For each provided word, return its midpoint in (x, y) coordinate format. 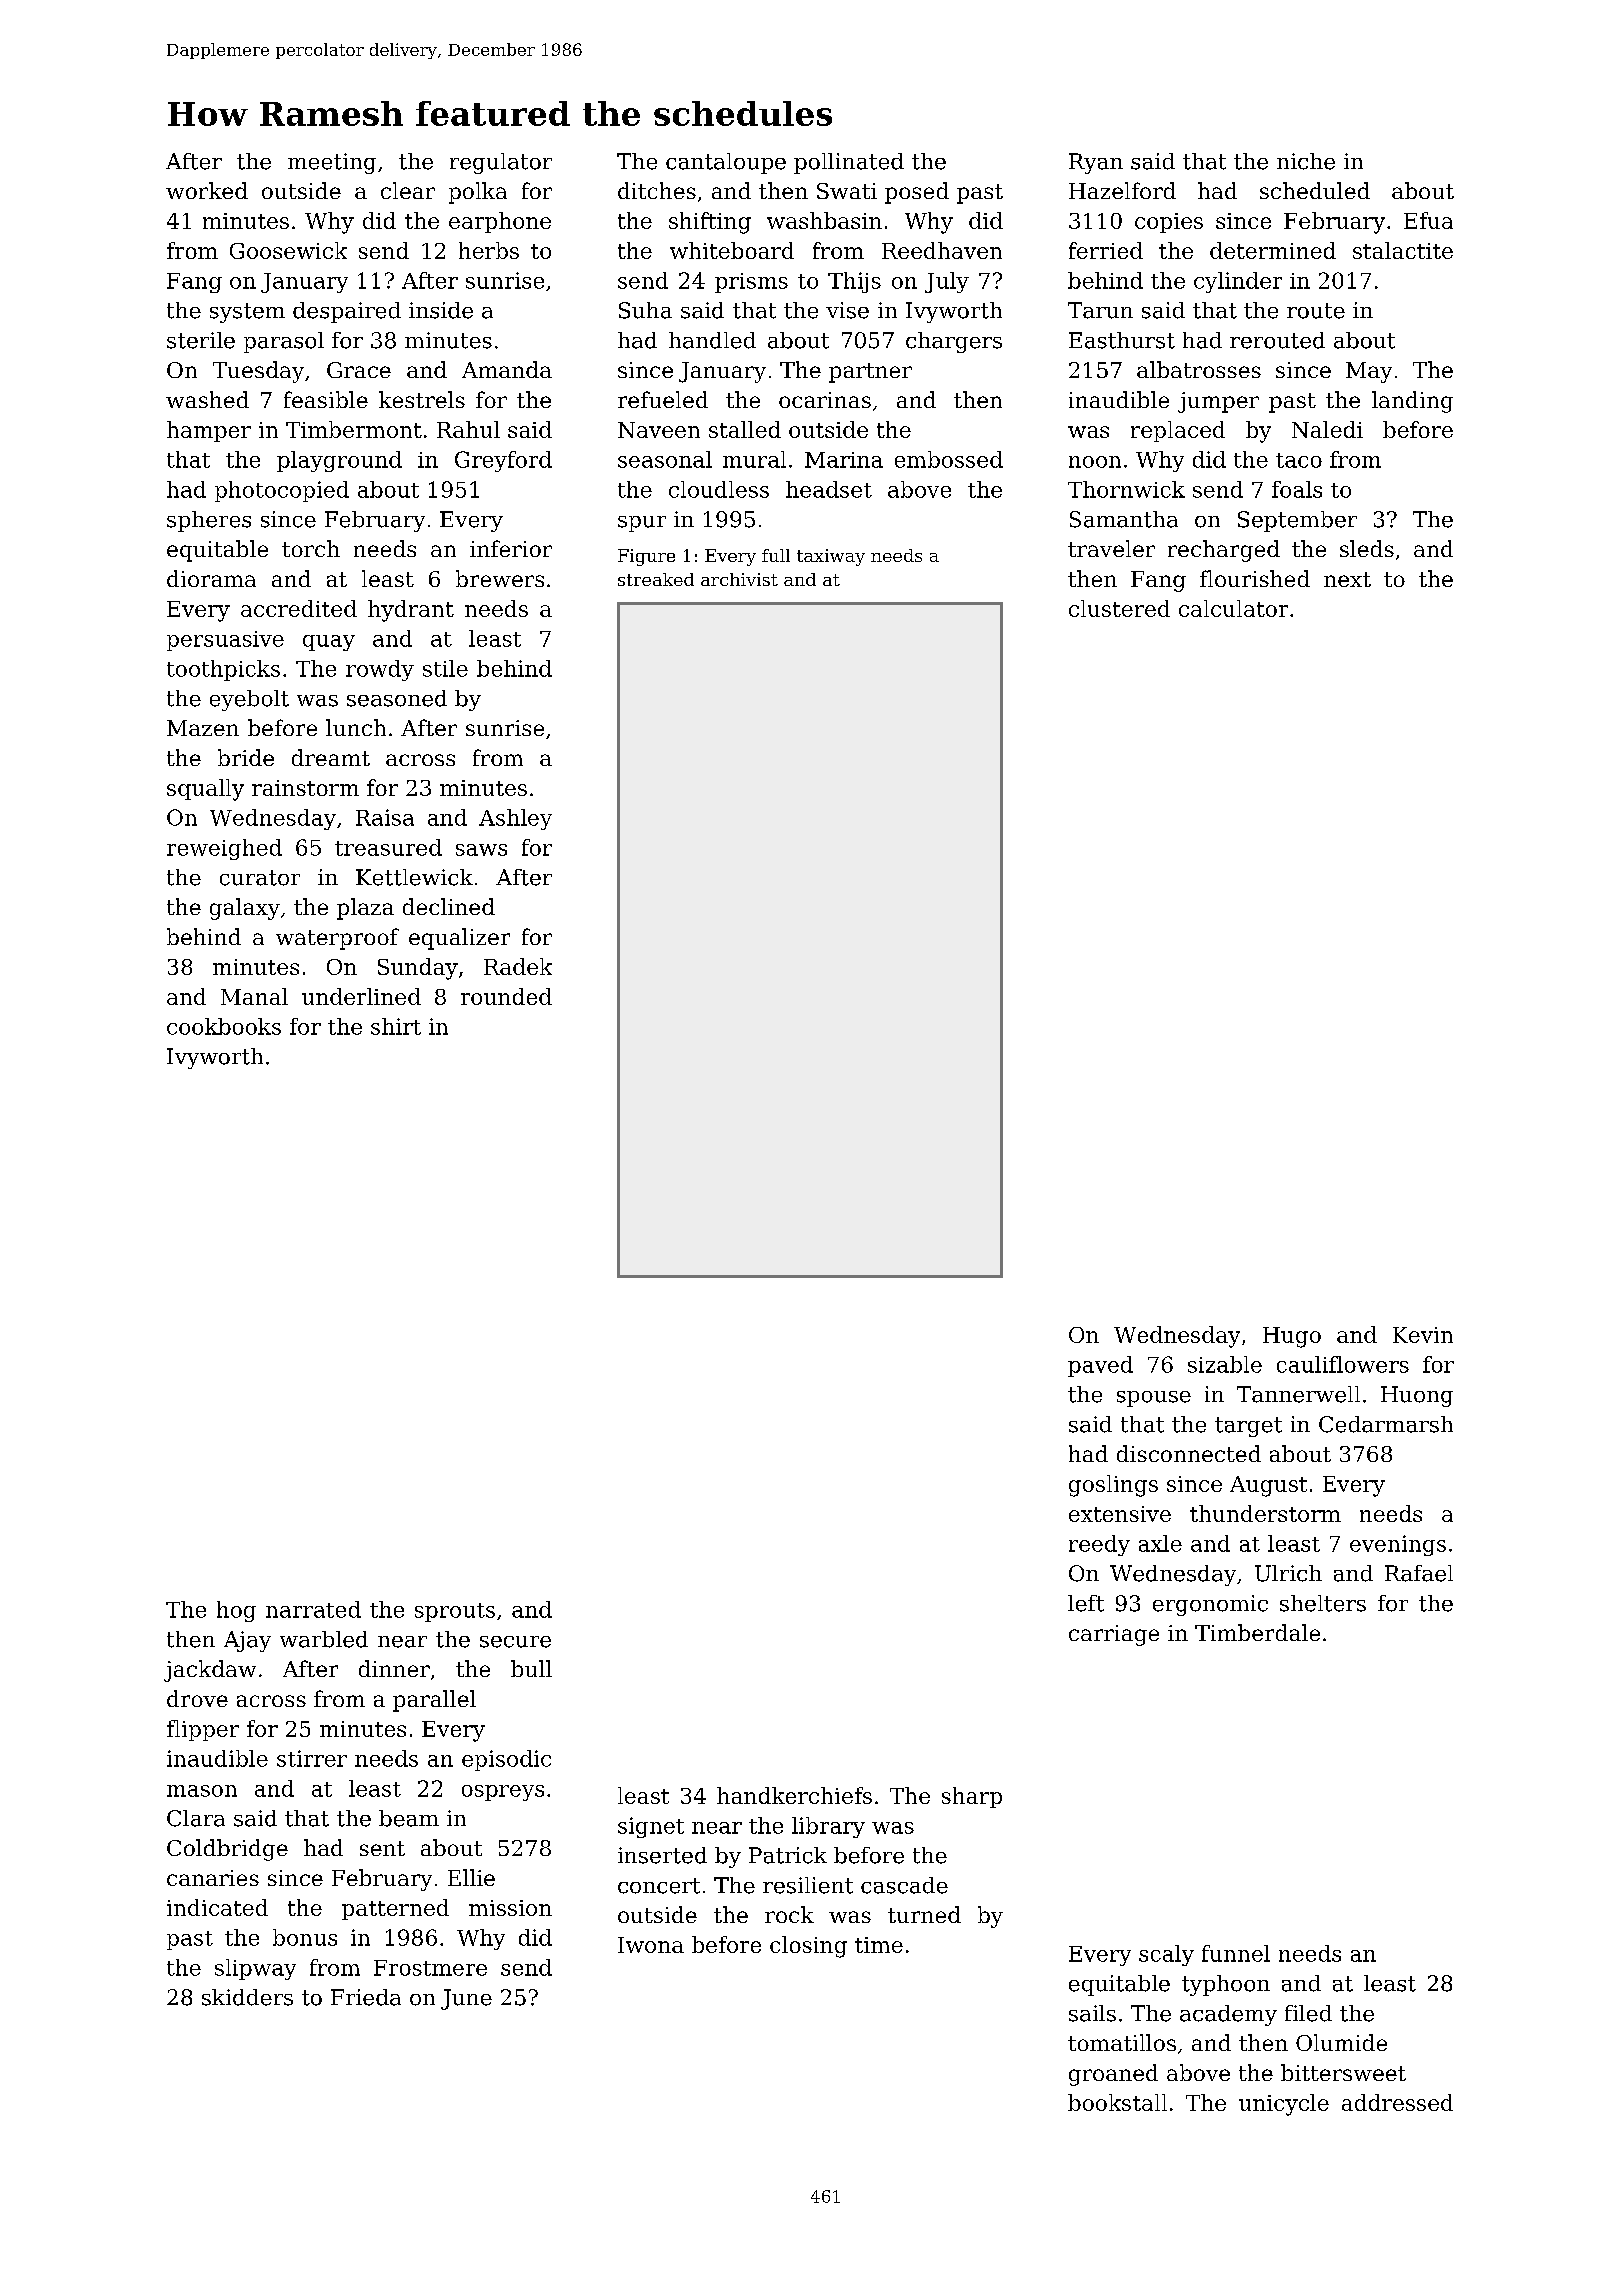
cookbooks (224, 1026)
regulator (501, 163)
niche (1306, 161)
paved (1100, 1366)
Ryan (1096, 163)
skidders (247, 1997)
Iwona (651, 1945)
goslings (1113, 1486)
